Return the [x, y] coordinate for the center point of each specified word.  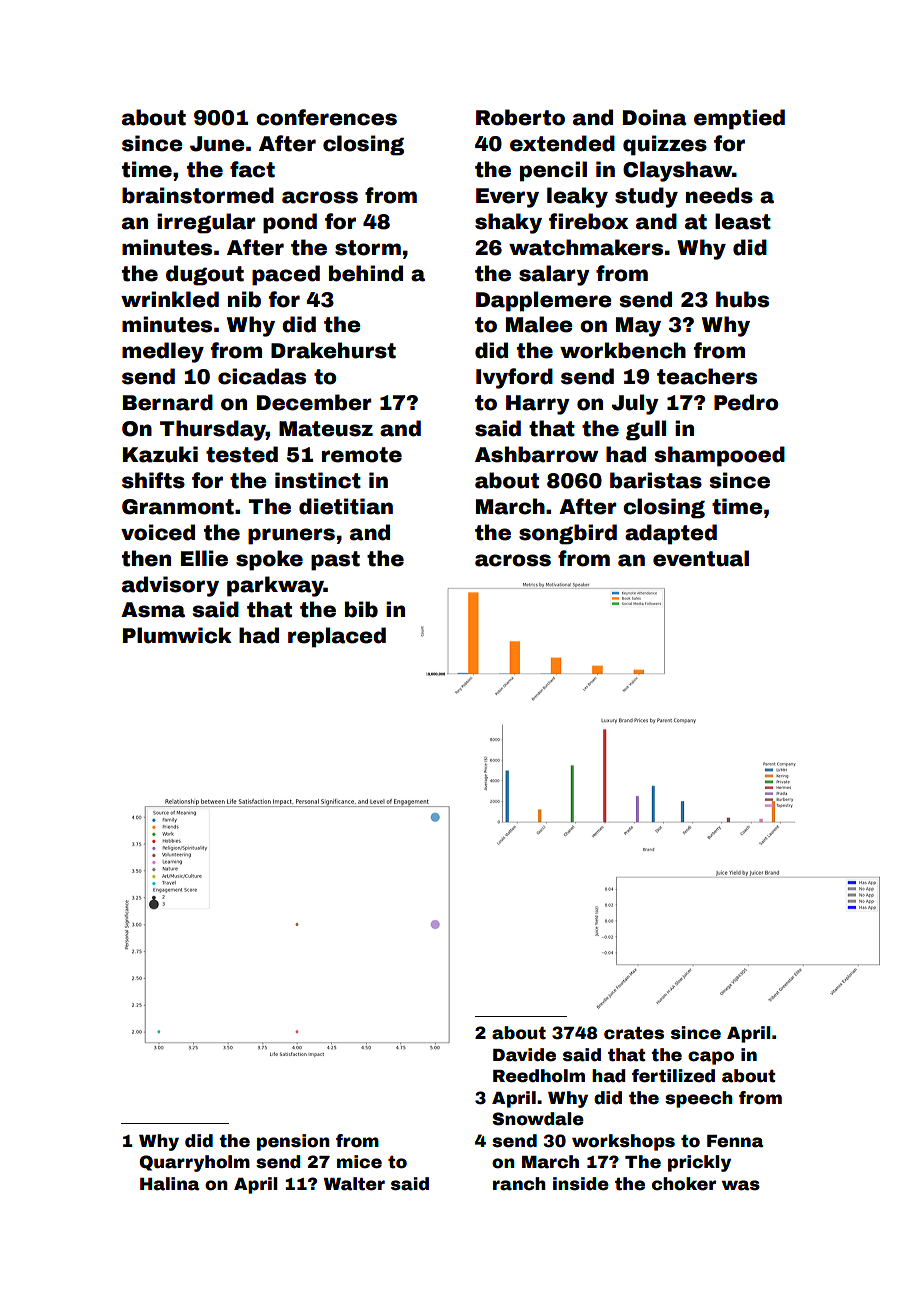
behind [366, 273]
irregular [206, 223]
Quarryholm [194, 1163]
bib [361, 609]
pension [293, 1142]
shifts [153, 480]
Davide [524, 1055]
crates [634, 1033]
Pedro [746, 402]
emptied [739, 119]
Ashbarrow [536, 454]
